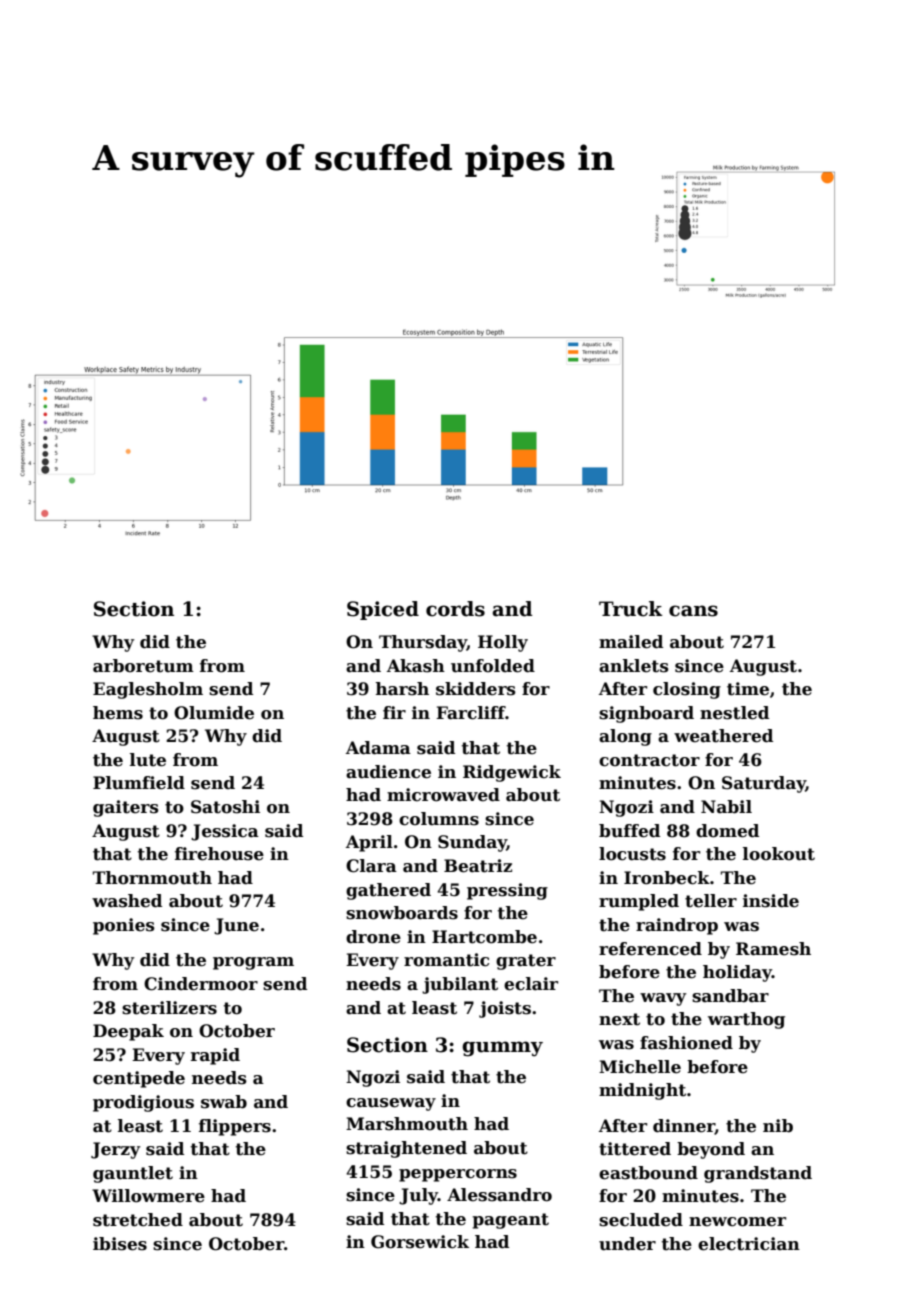  I want to click on Spiced, so click(383, 610).
